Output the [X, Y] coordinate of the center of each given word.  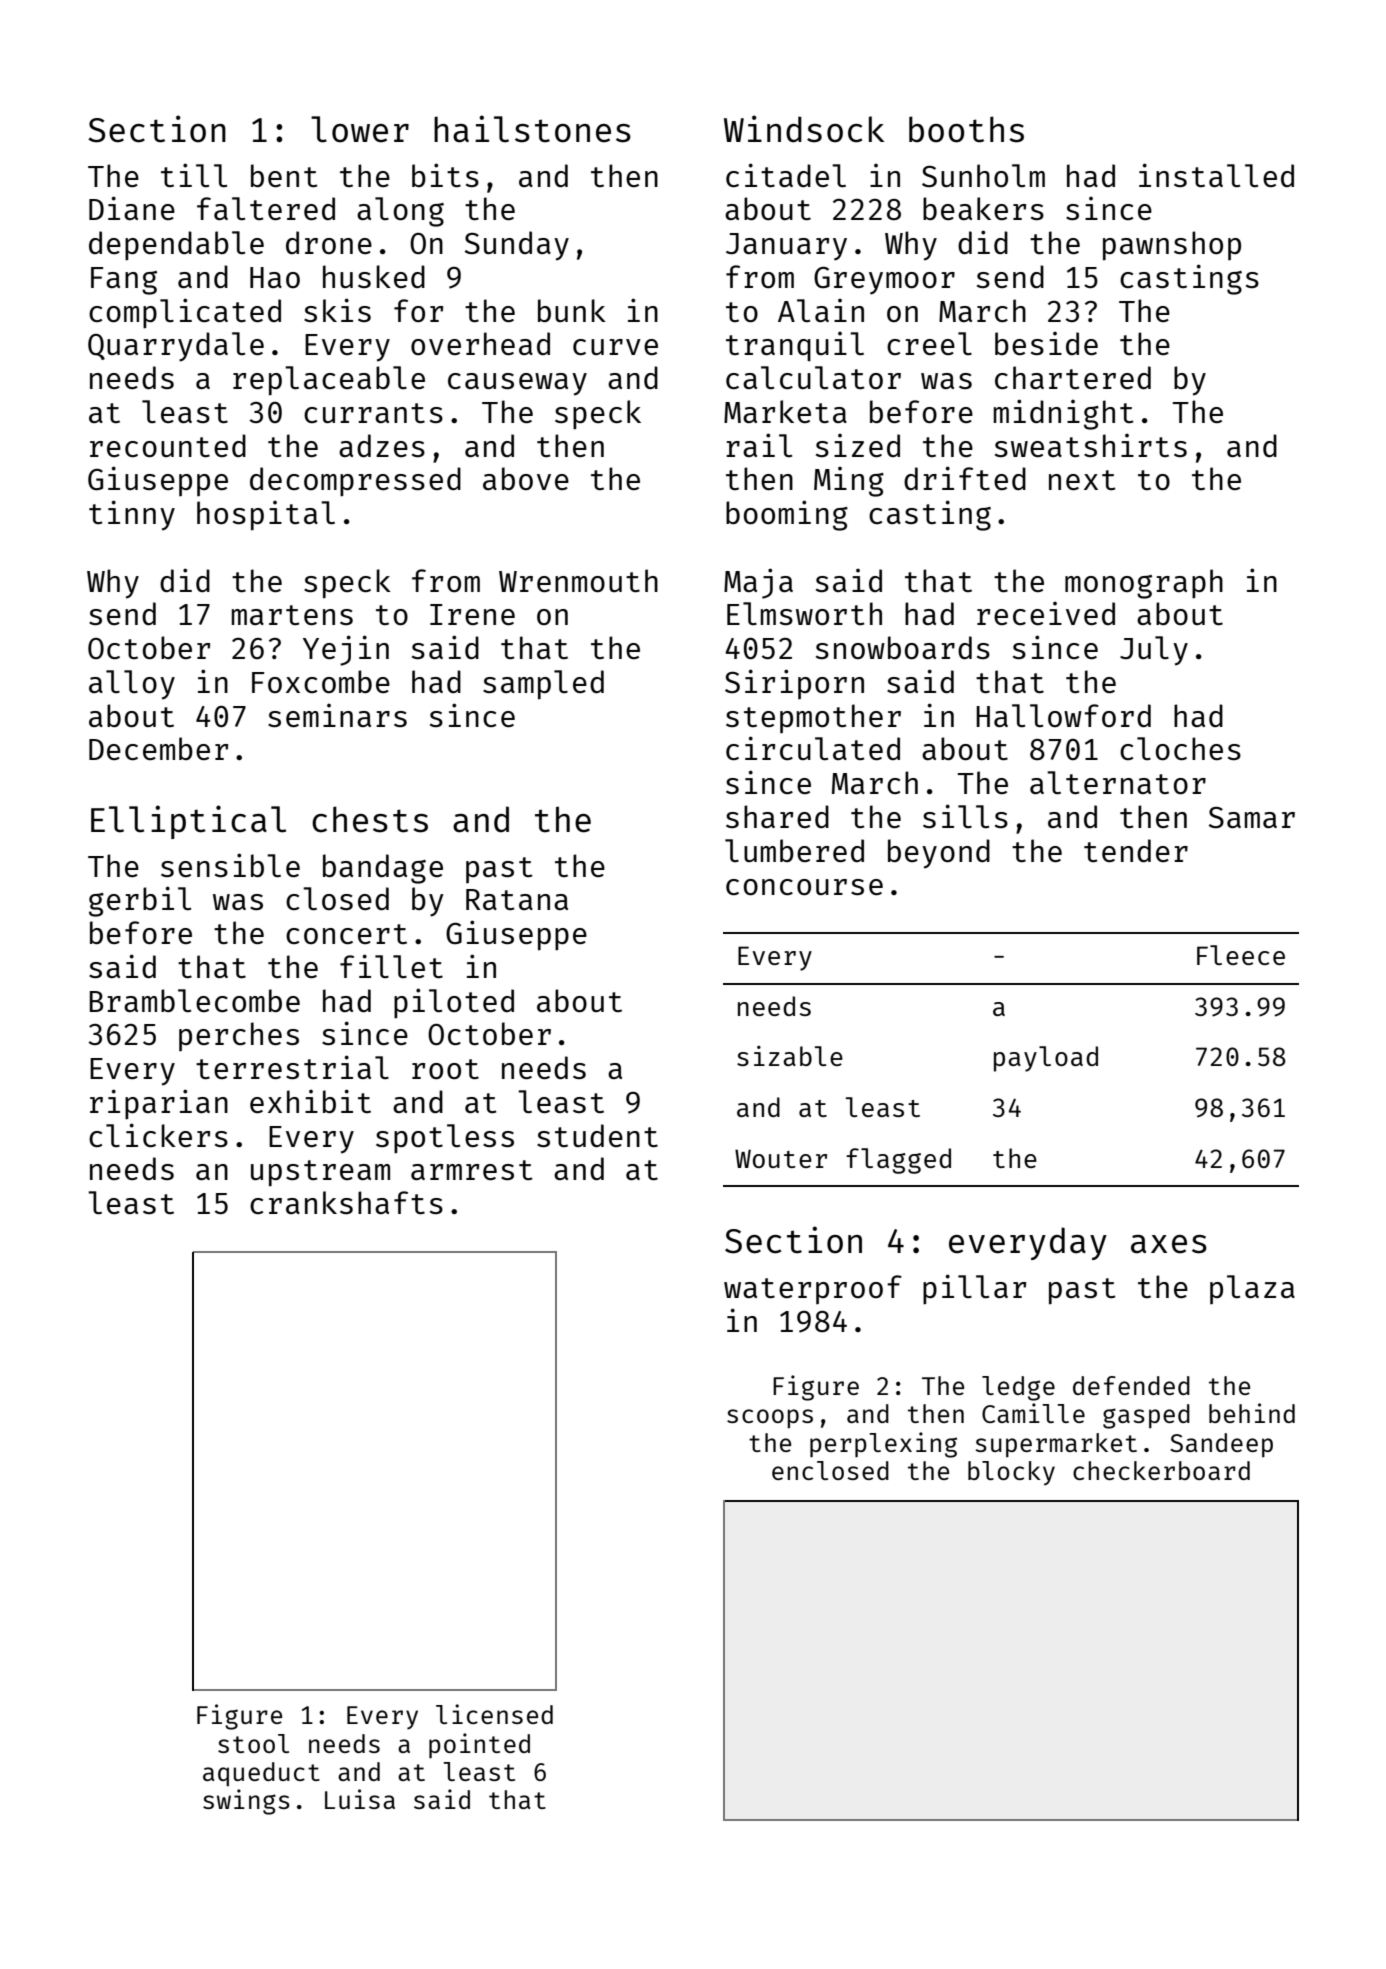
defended [1131, 1385]
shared [777, 816]
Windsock [804, 129]
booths [966, 129]
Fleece [1241, 955]
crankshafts [346, 1202]
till [194, 175]
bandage [383, 869]
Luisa [360, 1799]
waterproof [813, 1289]
